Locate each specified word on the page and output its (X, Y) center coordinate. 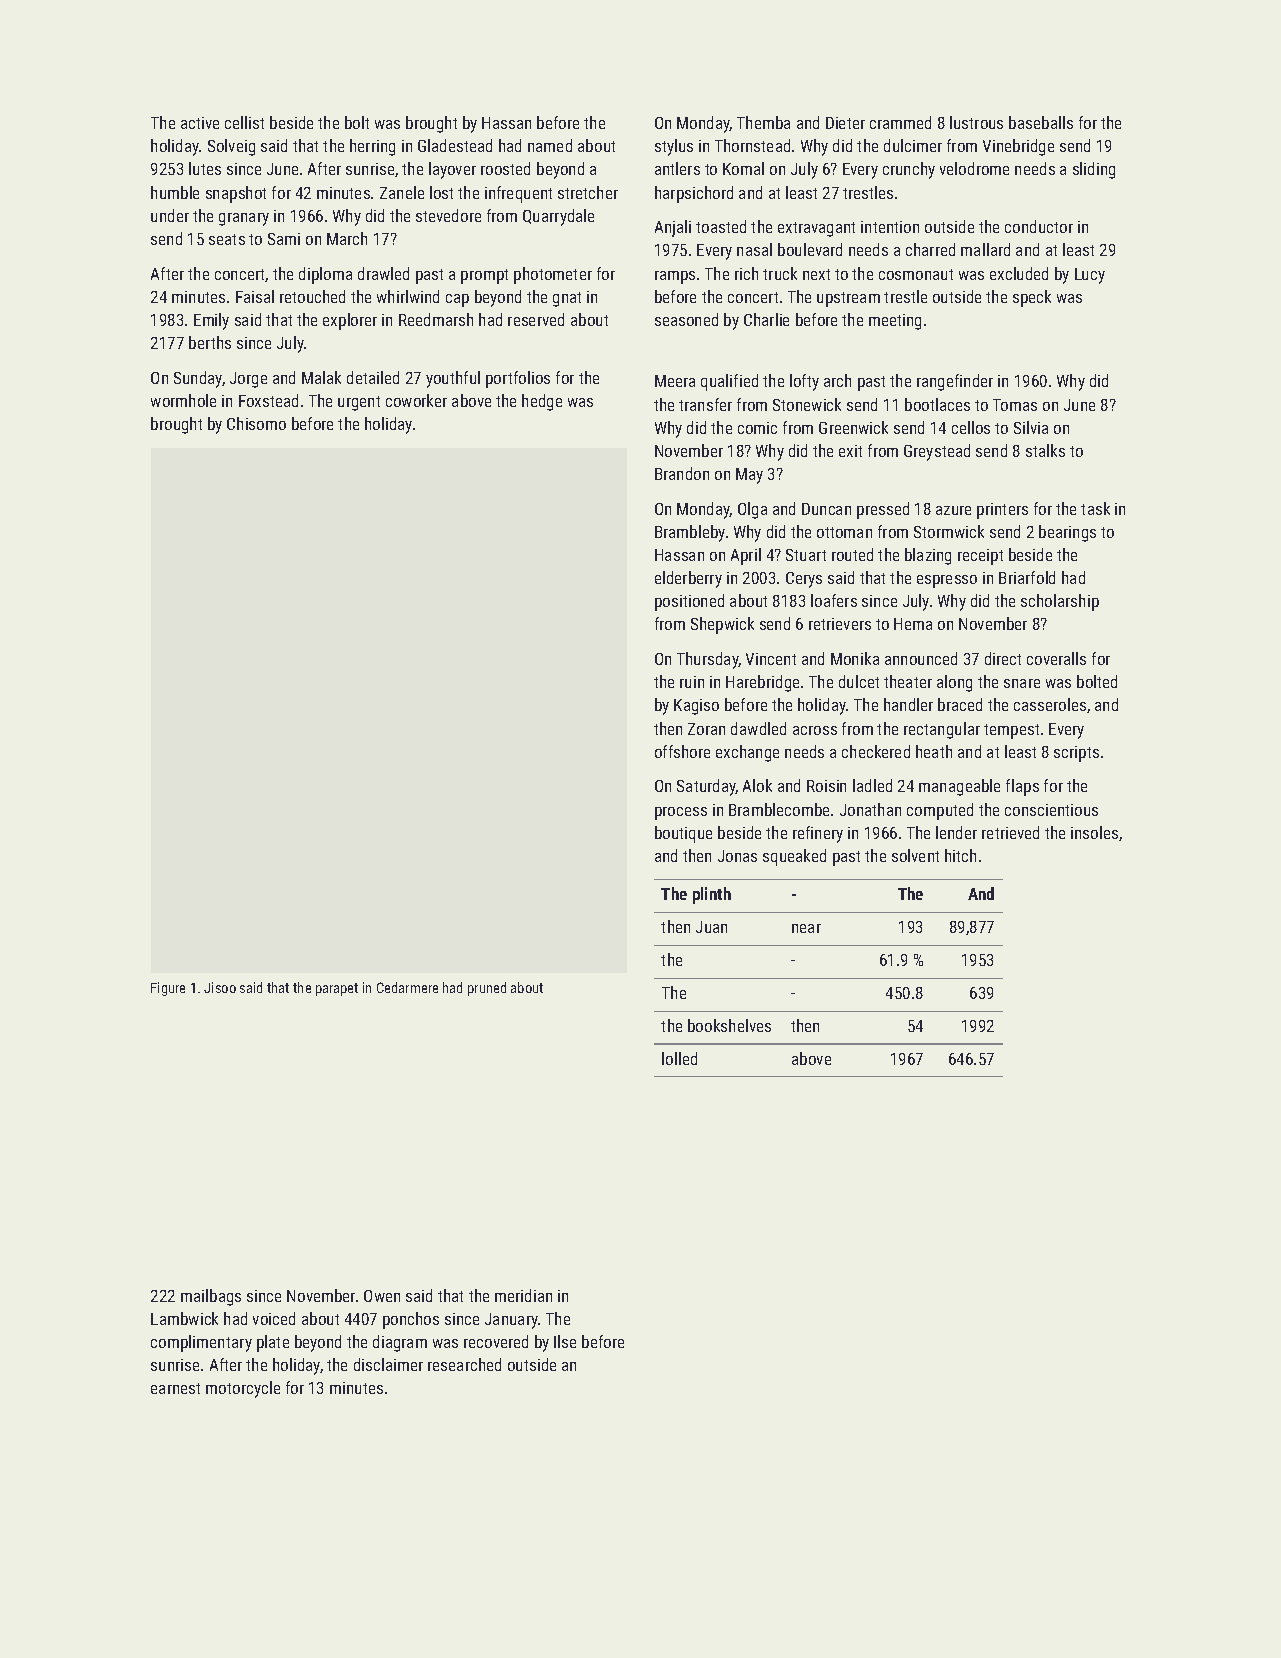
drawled (383, 273)
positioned (689, 602)
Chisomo (256, 423)
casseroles (1050, 704)
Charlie (766, 319)
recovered (496, 1341)
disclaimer (388, 1364)
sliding (1094, 170)
